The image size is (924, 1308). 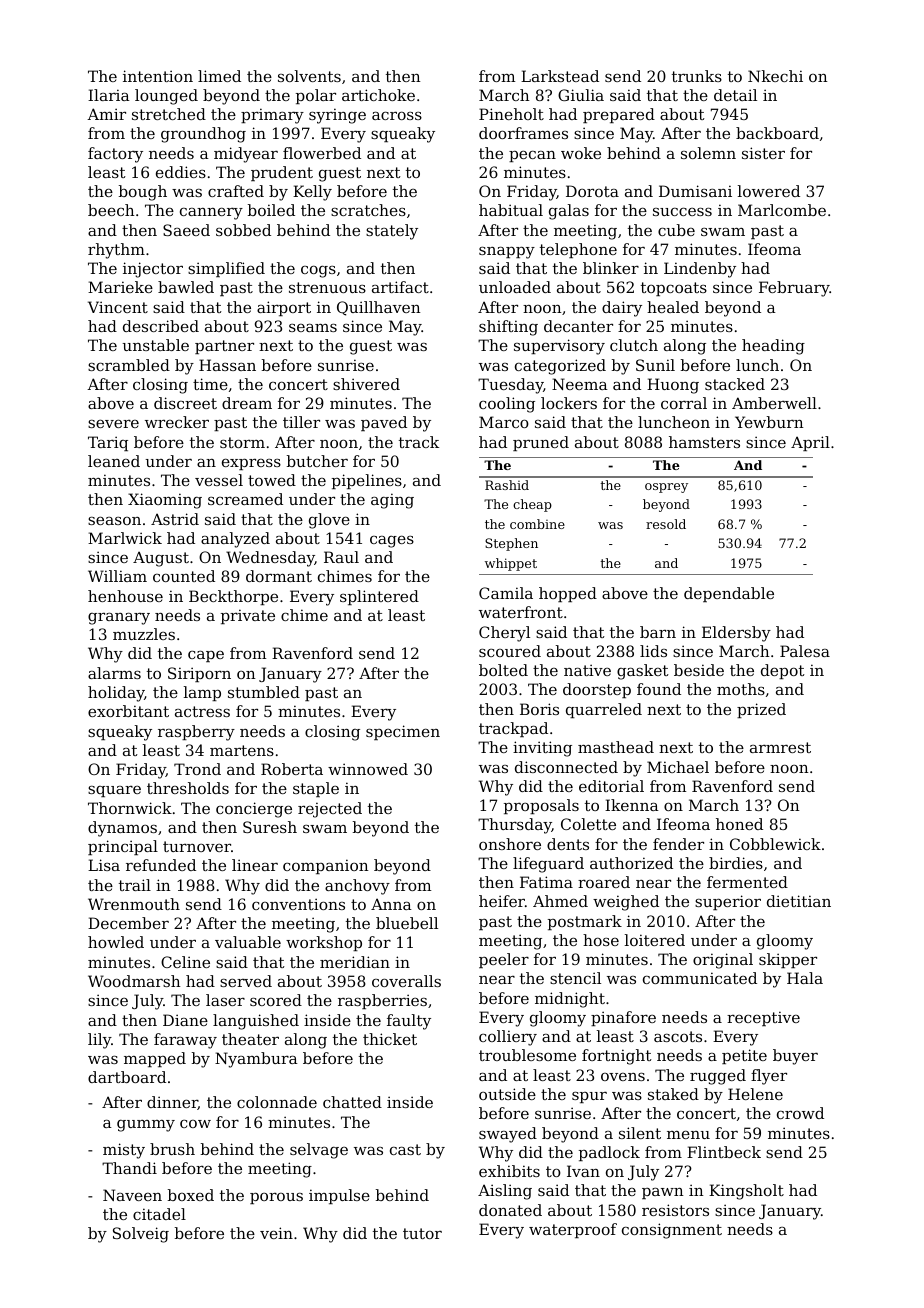 What do you see at coordinates (568, 594) in the screenshot?
I see `hopped` at bounding box center [568, 594].
